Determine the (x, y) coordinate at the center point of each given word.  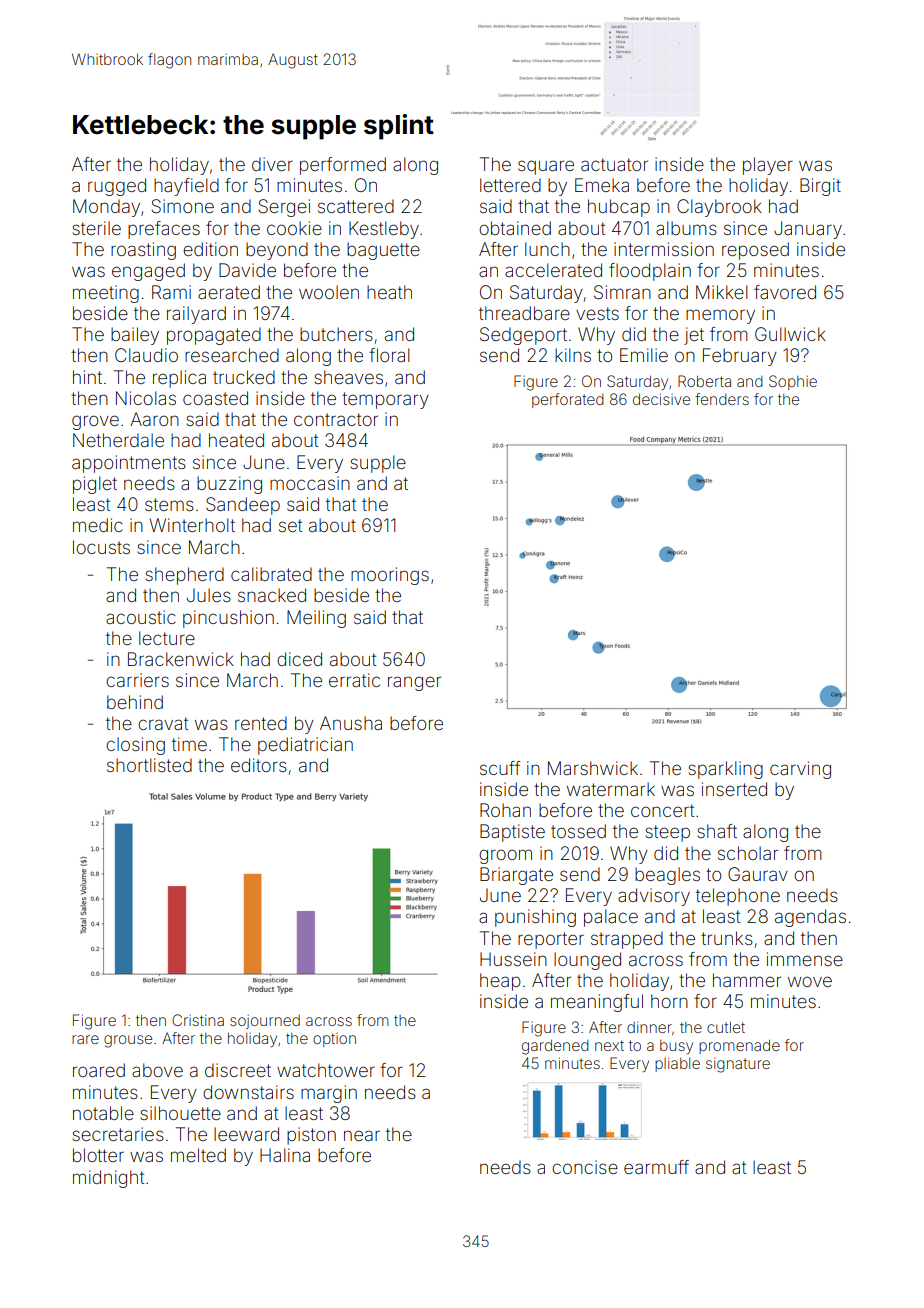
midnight (108, 1179)
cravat (163, 723)
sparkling (725, 770)
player (768, 166)
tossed (578, 831)
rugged (117, 187)
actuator (614, 164)
